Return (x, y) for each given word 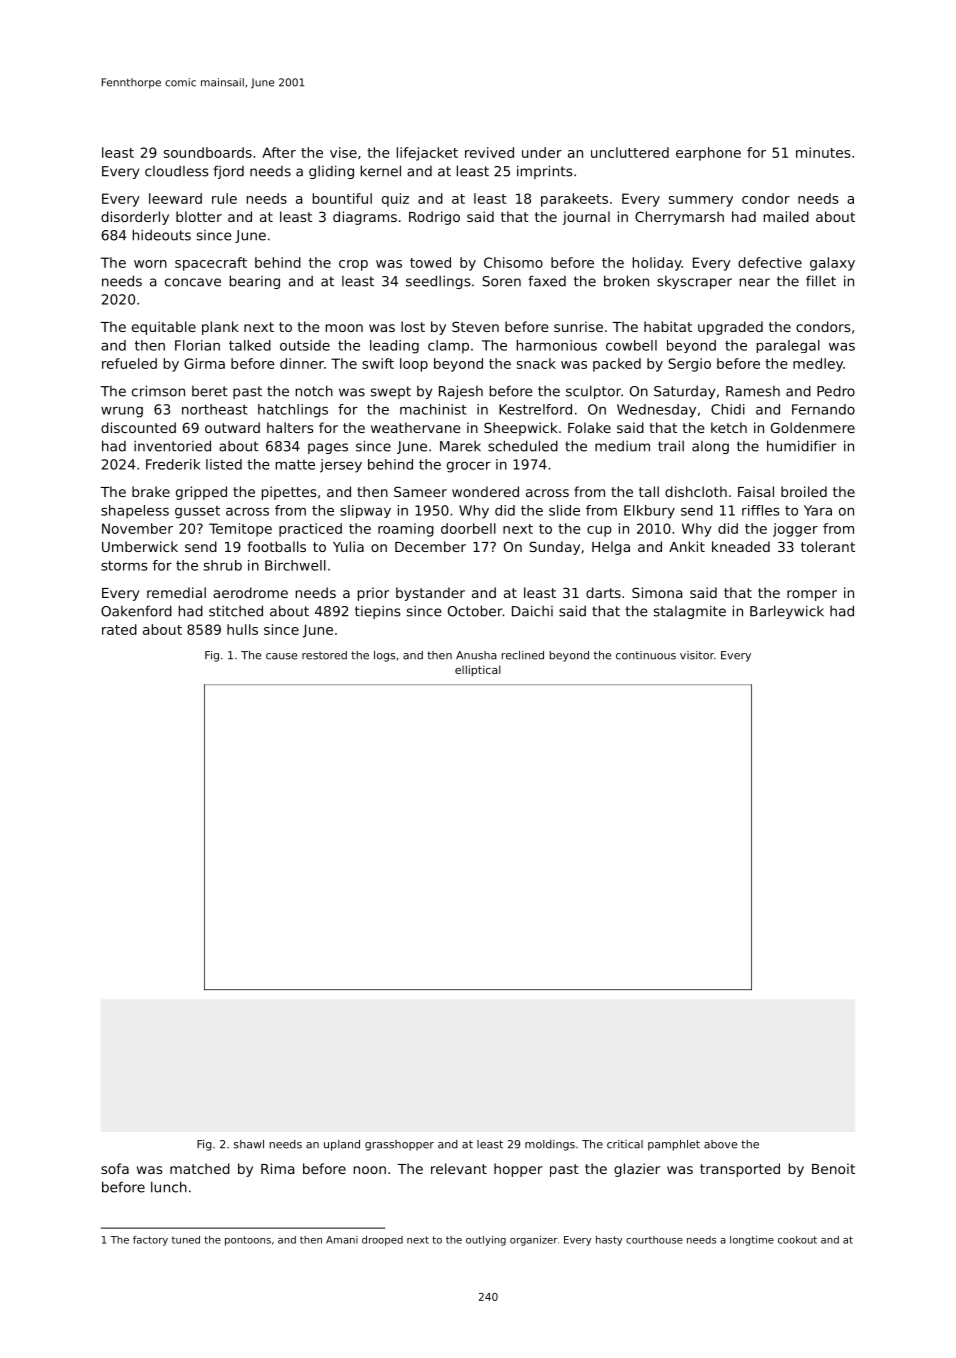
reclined (523, 655)
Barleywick (787, 612)
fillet (821, 281)
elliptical (478, 670)
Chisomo (513, 262)
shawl (249, 1144)
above (720, 1144)
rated (119, 629)
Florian (197, 345)
